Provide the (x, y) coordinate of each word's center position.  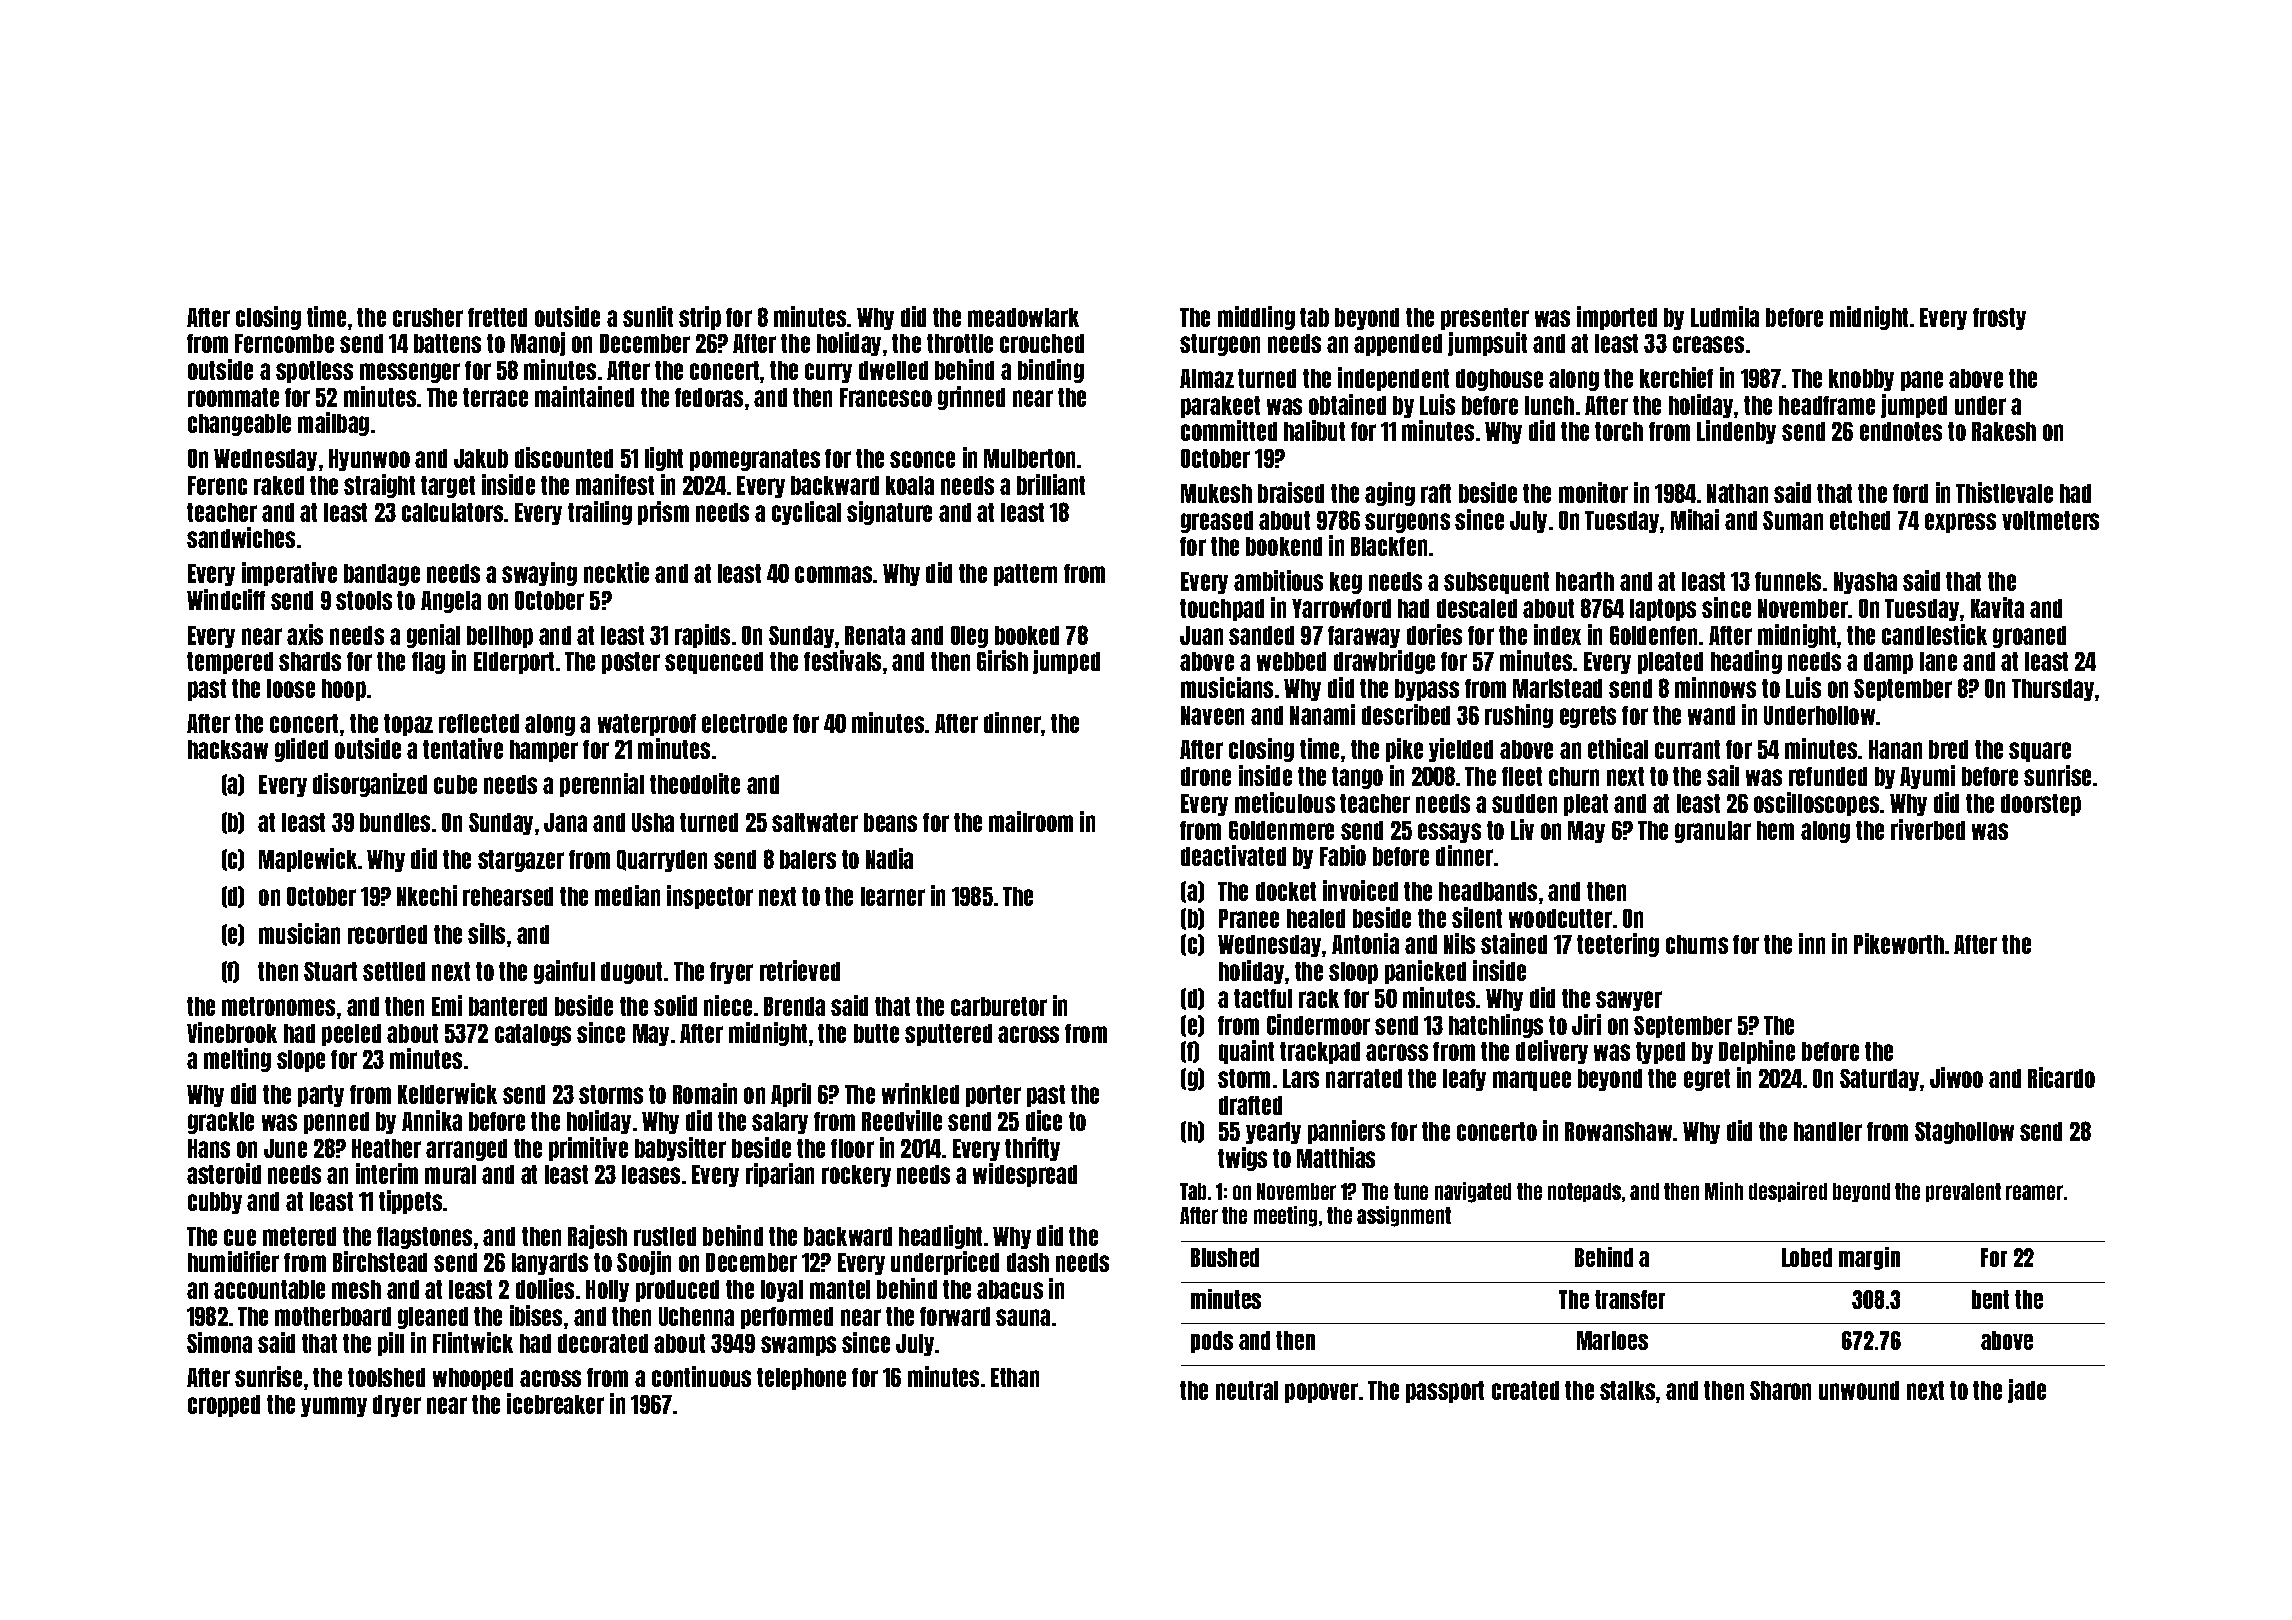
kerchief (1676, 377)
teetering (1618, 945)
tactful (1263, 998)
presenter (1485, 319)
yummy (334, 1407)
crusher (428, 317)
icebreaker (555, 1403)
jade (2027, 1391)
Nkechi (427, 895)
